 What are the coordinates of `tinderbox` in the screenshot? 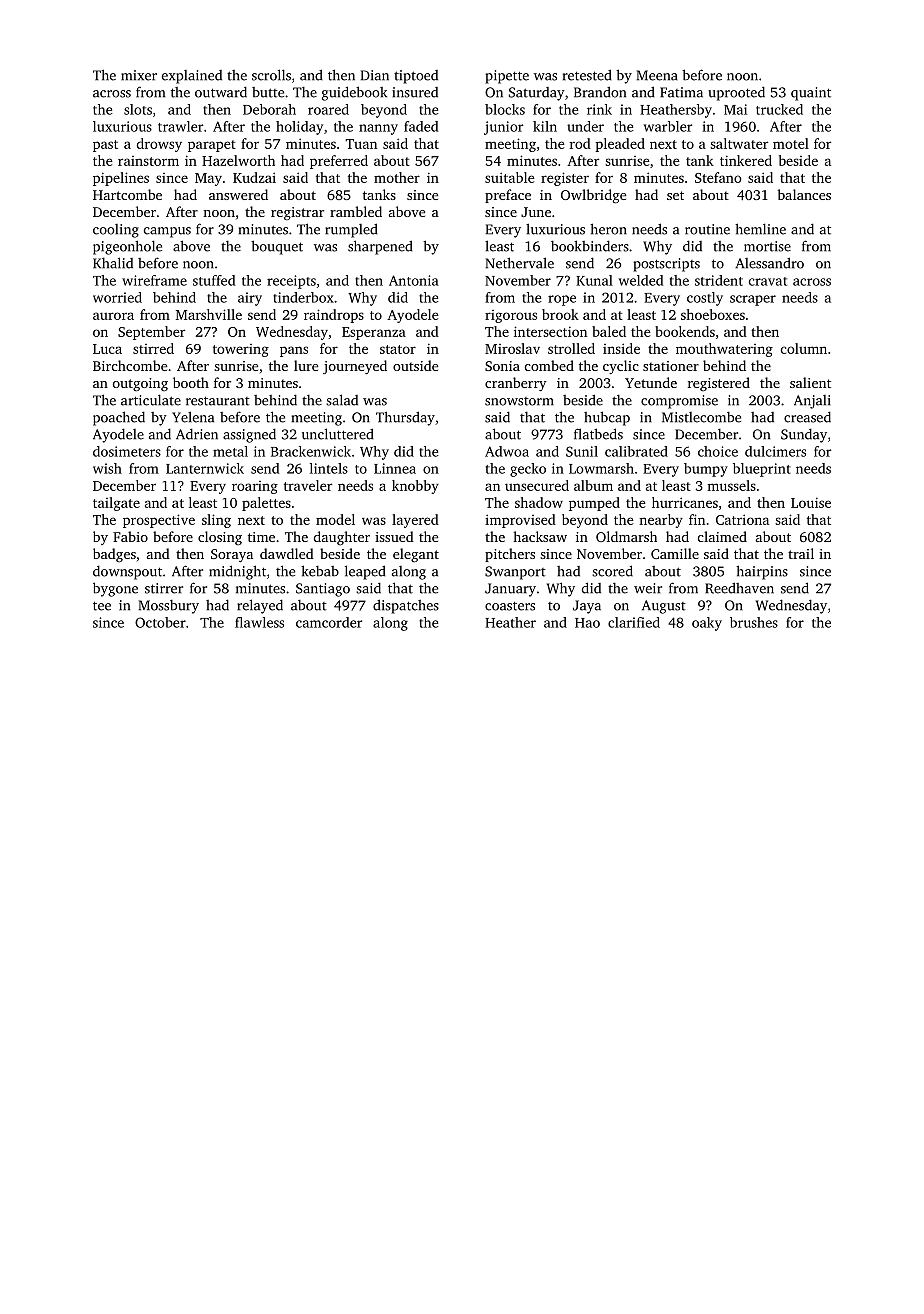 It's located at (303, 297).
